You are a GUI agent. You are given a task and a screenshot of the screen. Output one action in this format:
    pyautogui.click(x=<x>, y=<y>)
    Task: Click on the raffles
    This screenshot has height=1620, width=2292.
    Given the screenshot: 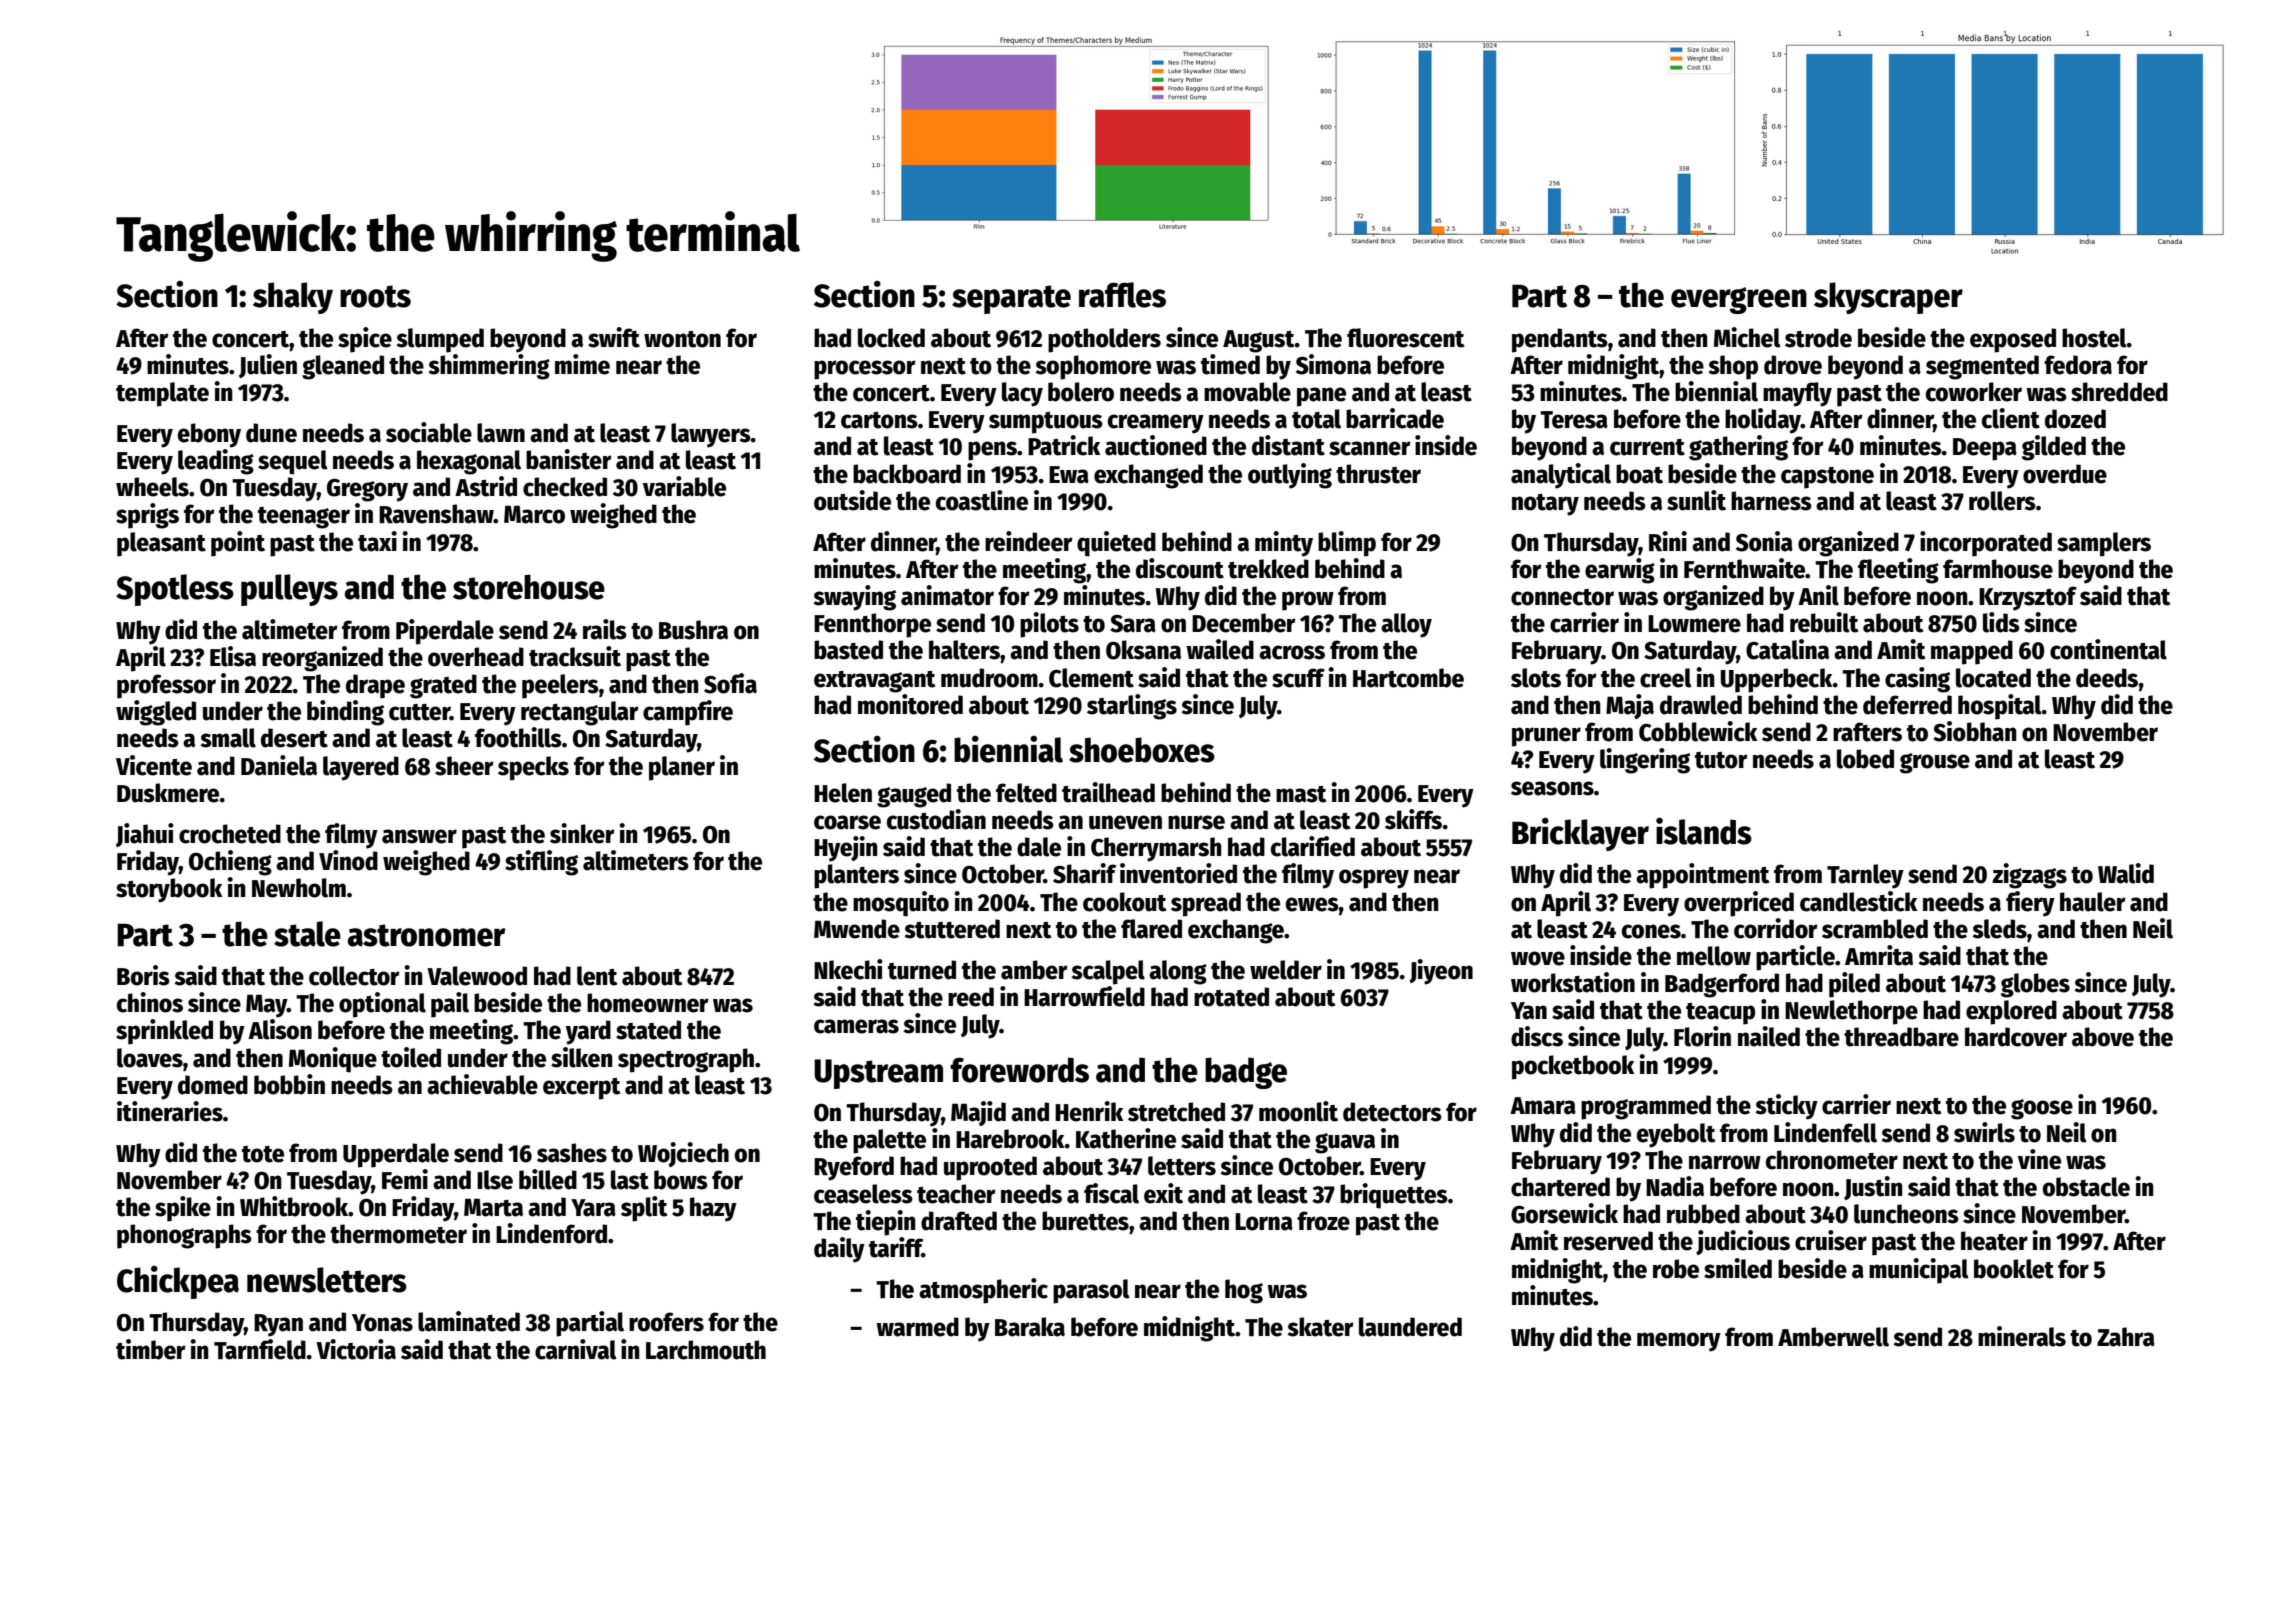 What is the action you would take?
    pyautogui.click(x=1122, y=295)
